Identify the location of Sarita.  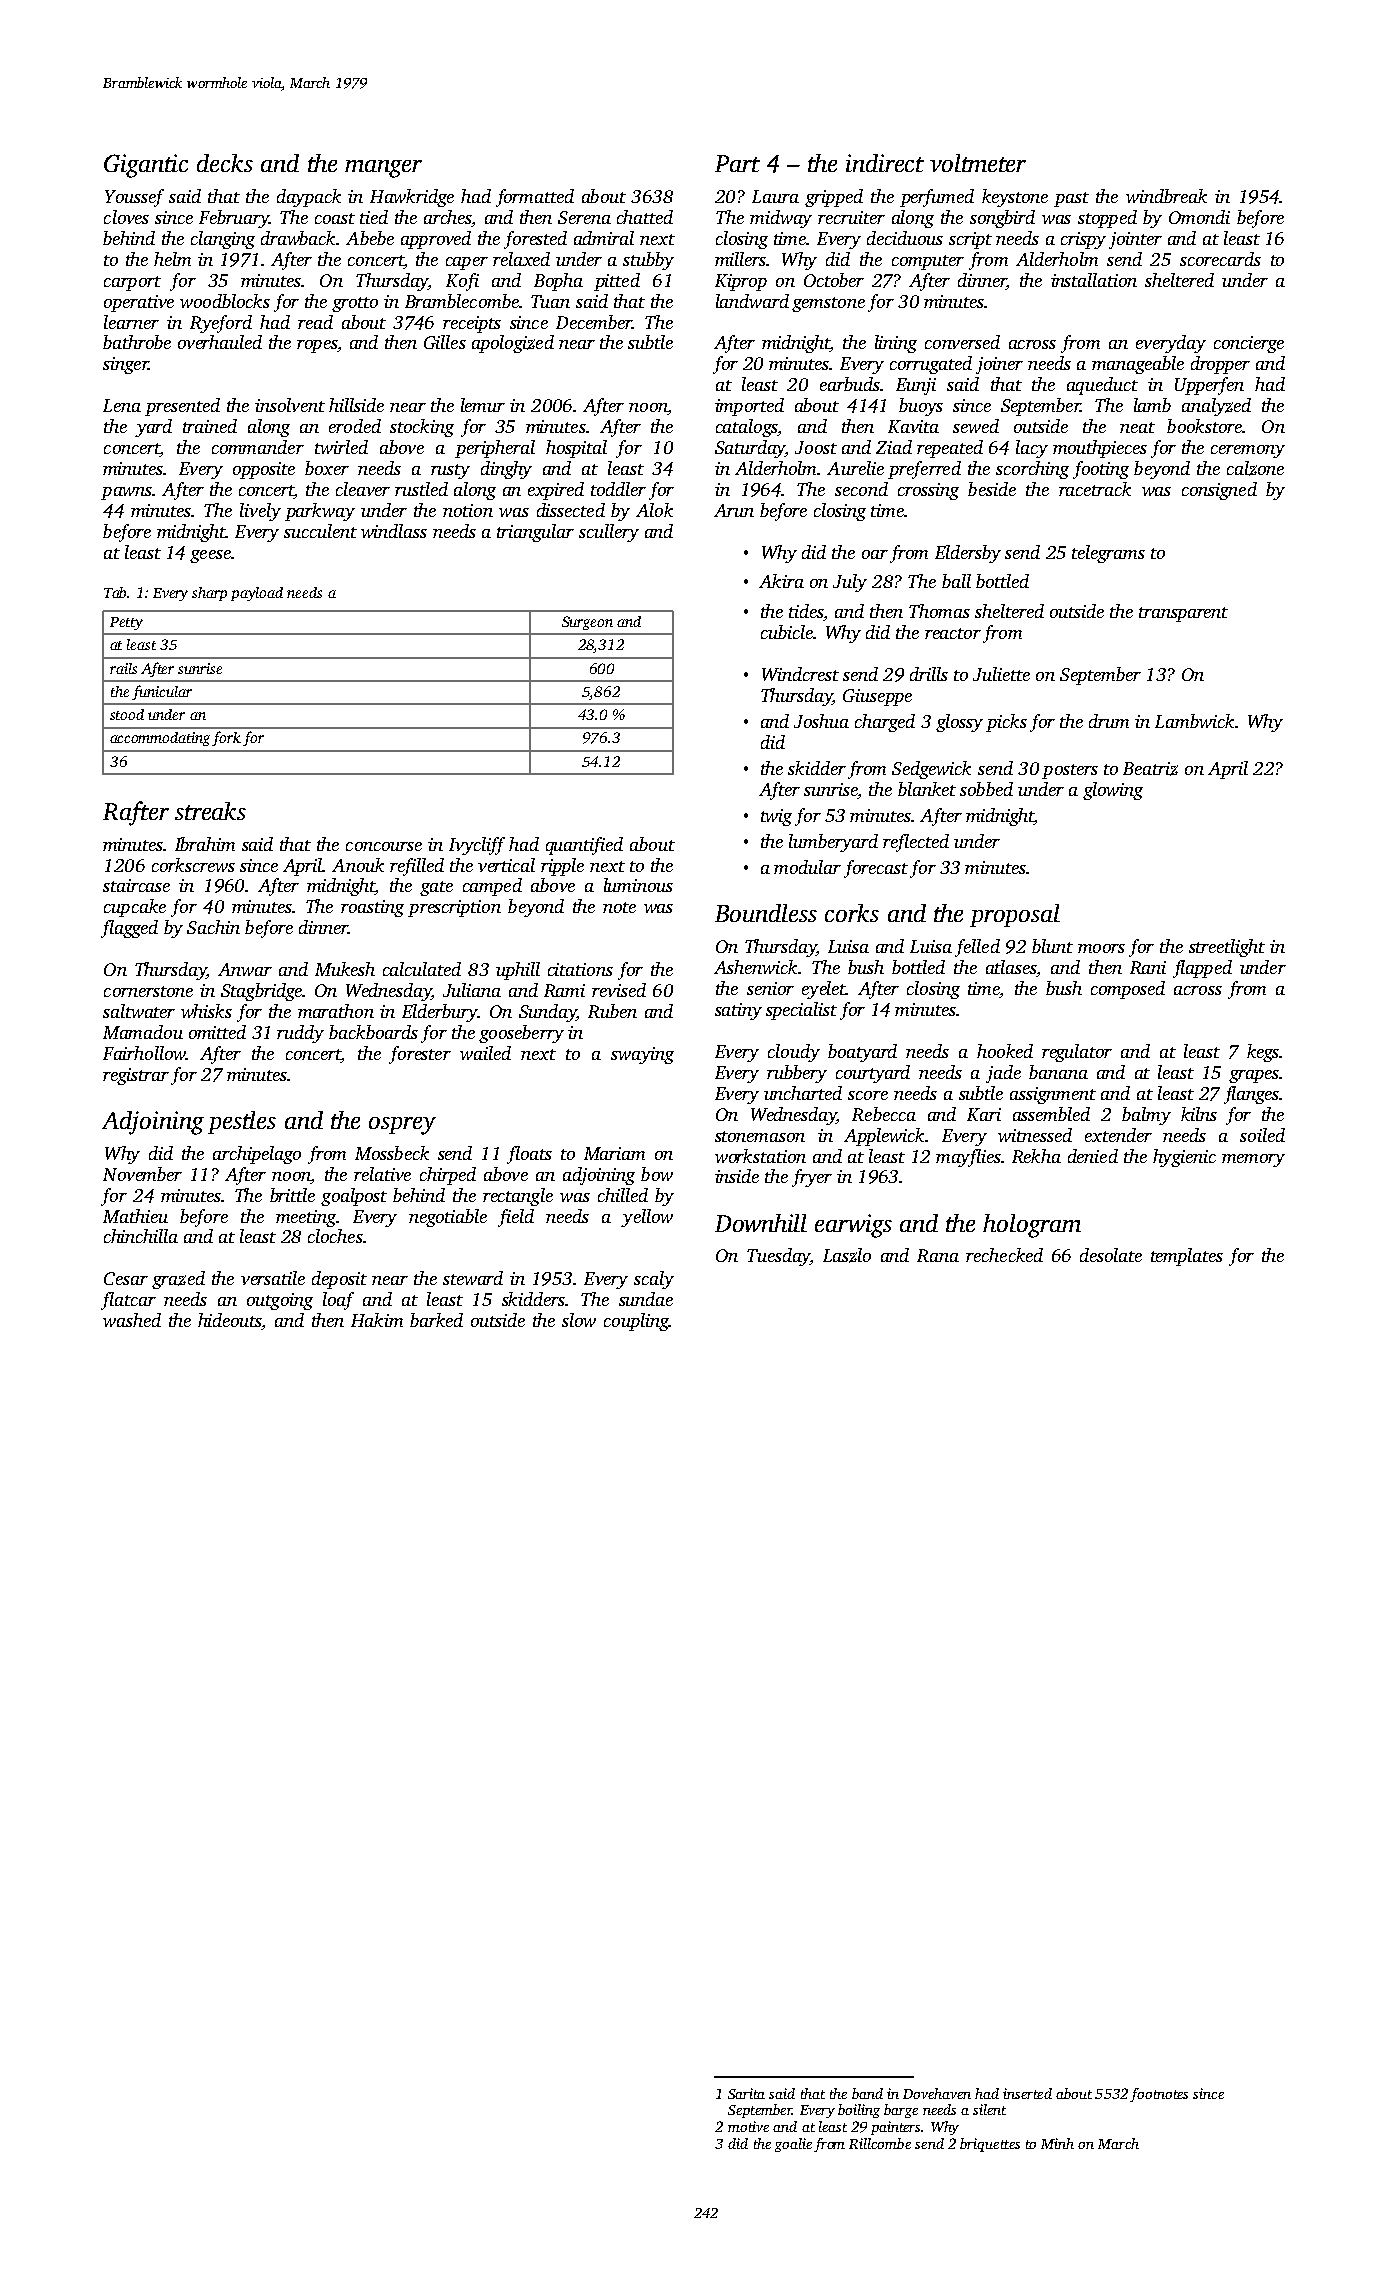
(746, 2093).
